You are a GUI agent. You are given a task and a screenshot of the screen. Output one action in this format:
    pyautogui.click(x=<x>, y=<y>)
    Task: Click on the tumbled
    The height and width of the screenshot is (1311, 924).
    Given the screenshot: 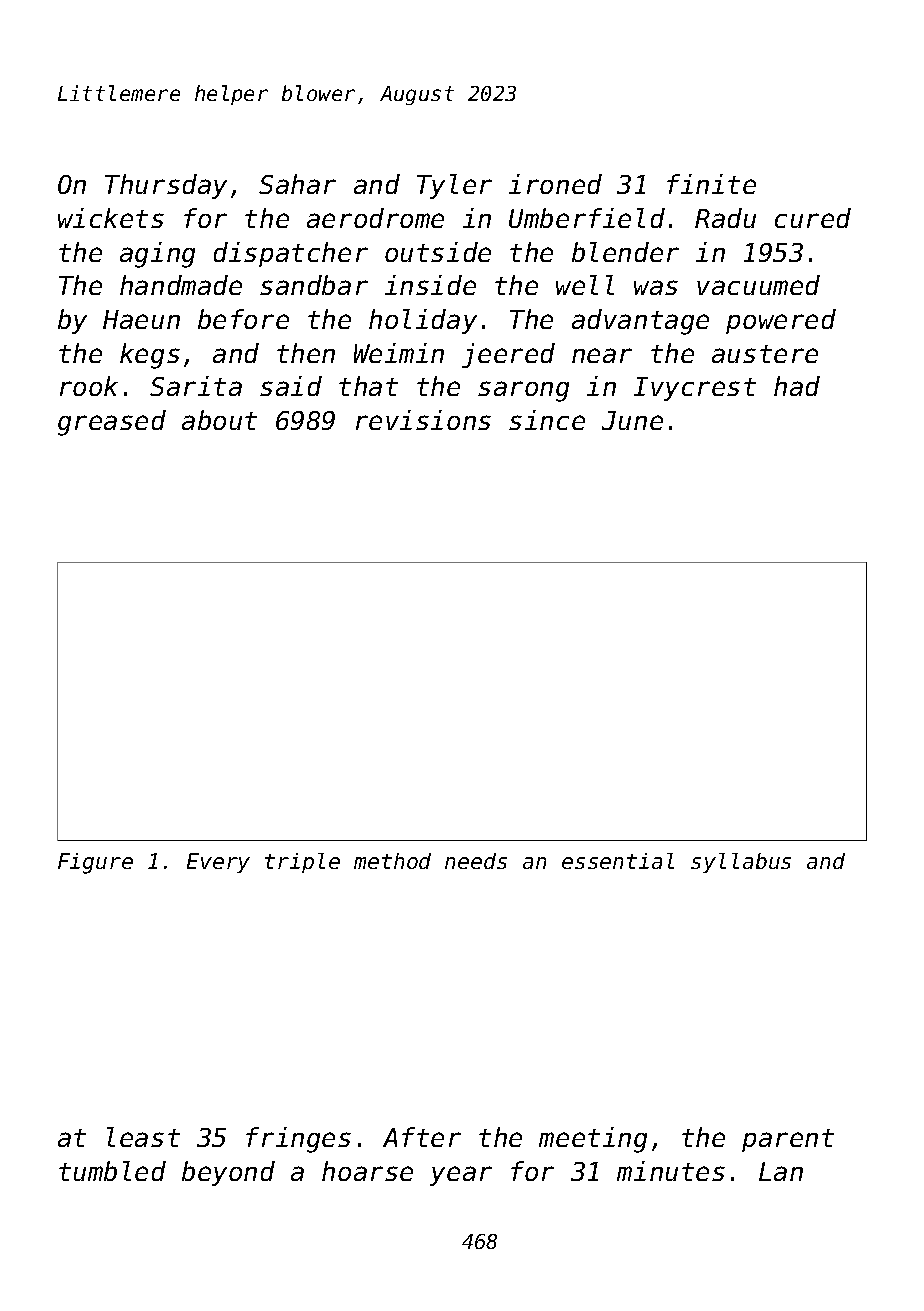 What is the action you would take?
    pyautogui.click(x=112, y=1171)
